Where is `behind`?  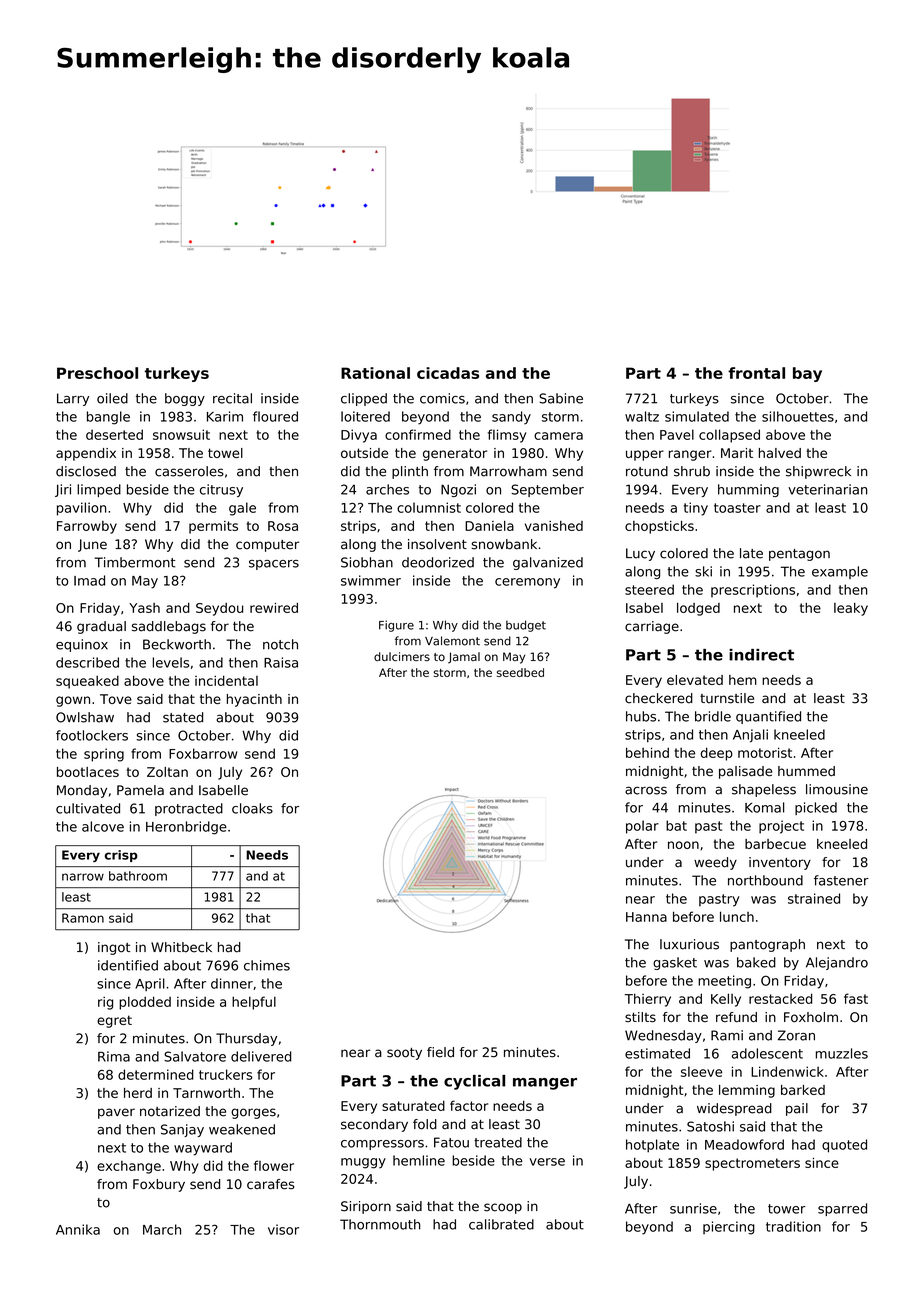 behind is located at coordinates (647, 752).
